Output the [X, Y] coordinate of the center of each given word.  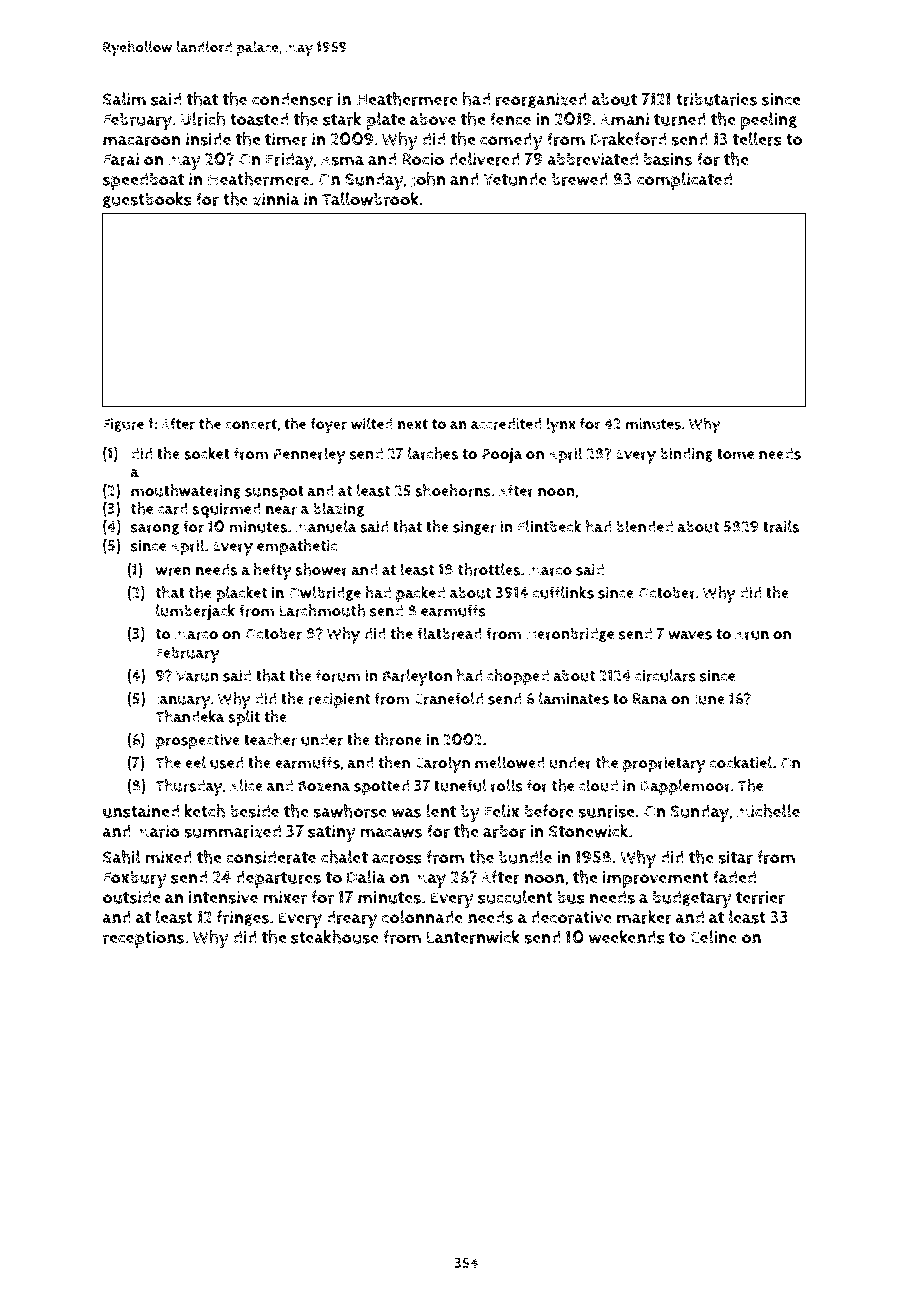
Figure [123, 425]
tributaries [716, 99]
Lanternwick [473, 937]
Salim [124, 99]
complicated [684, 181]
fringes [243, 918]
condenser [292, 99]
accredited [506, 424]
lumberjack [195, 612]
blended [644, 526]
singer [474, 528]
